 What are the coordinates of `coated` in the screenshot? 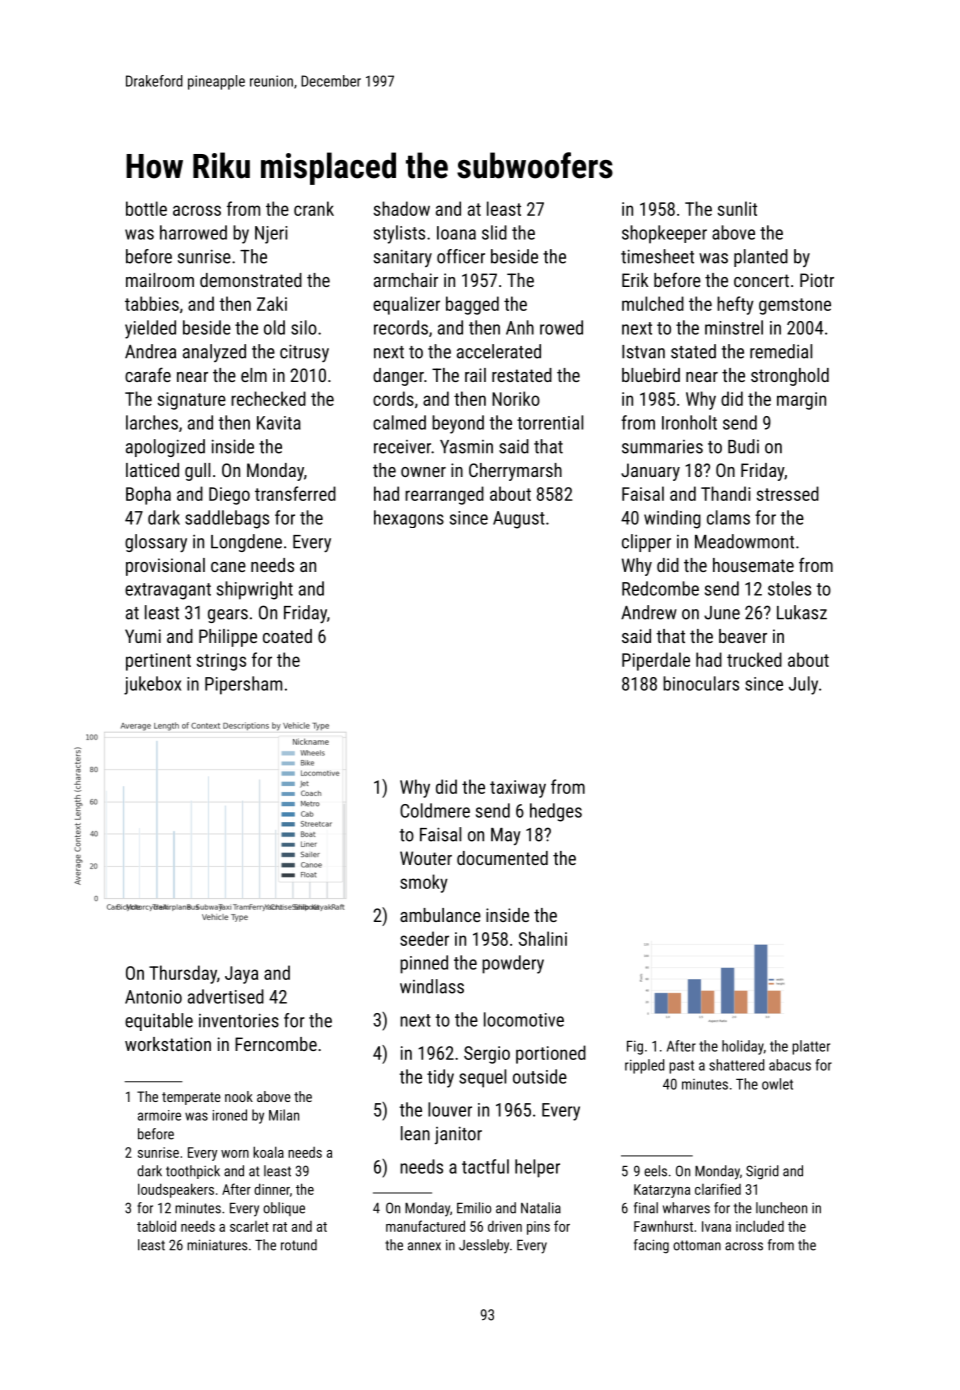 It's located at (287, 636).
